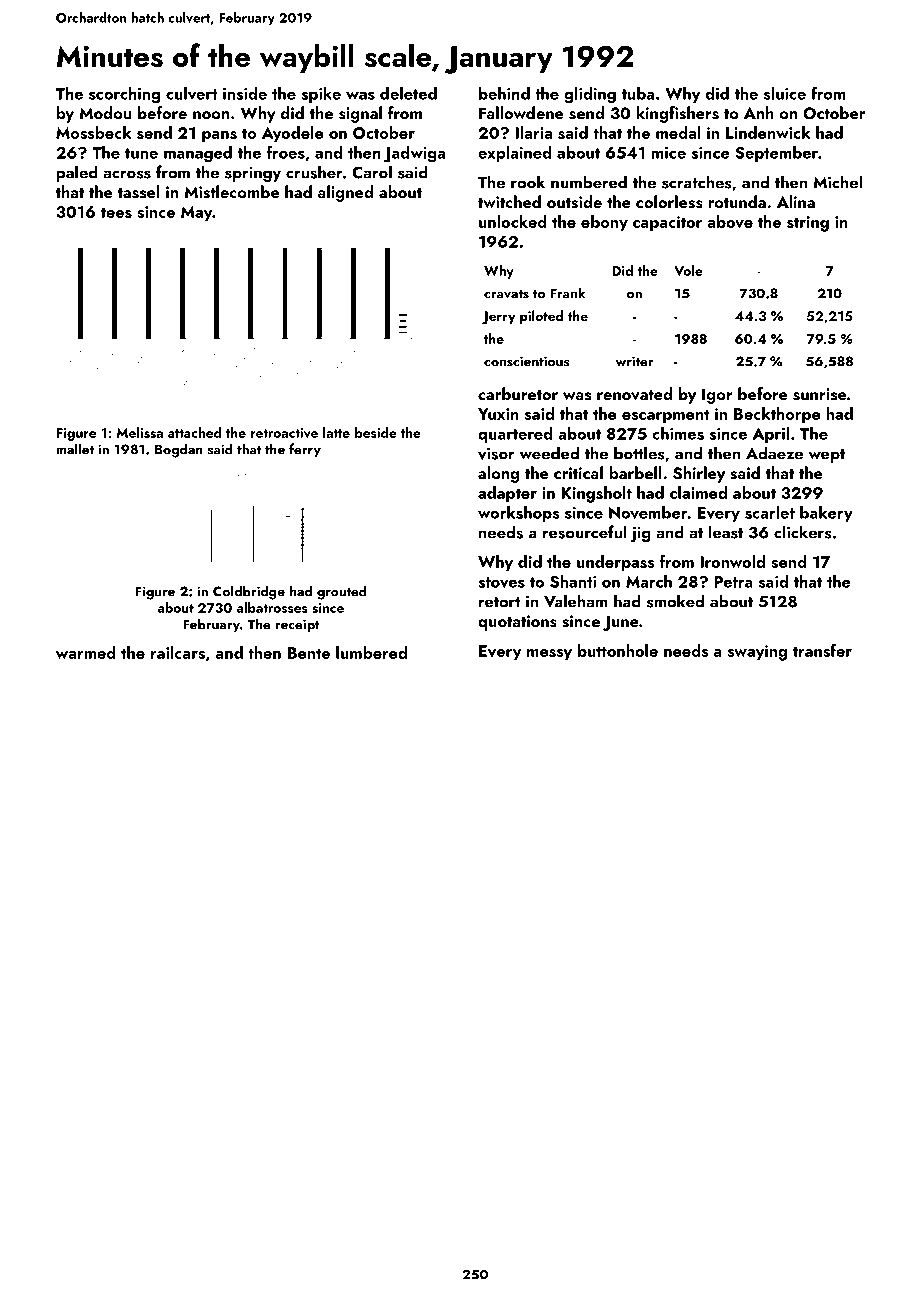 The width and height of the document is (924, 1308). Describe the element at coordinates (371, 652) in the document. I see `lumbered` at that location.
